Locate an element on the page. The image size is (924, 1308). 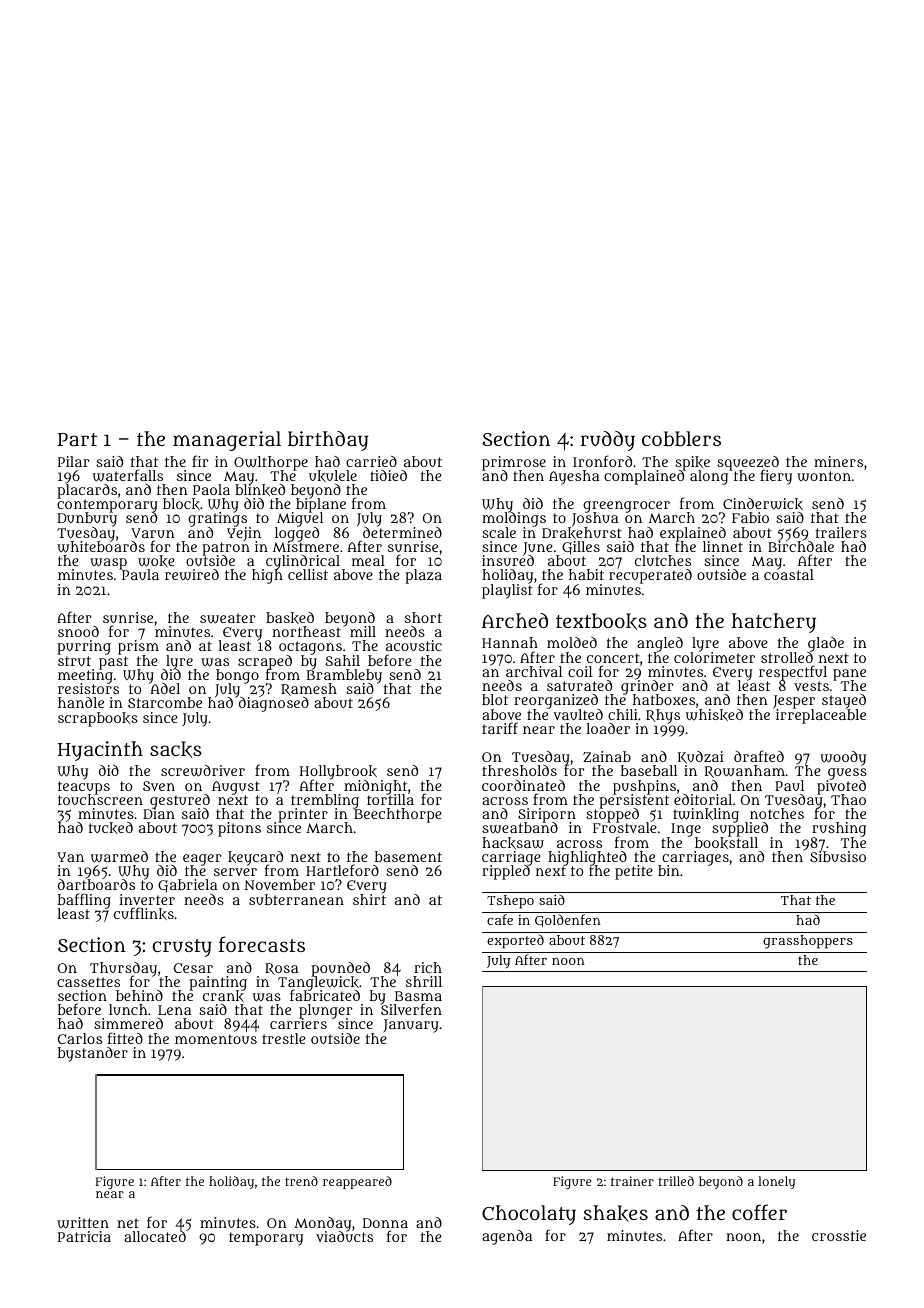
cobblers is located at coordinates (681, 438).
